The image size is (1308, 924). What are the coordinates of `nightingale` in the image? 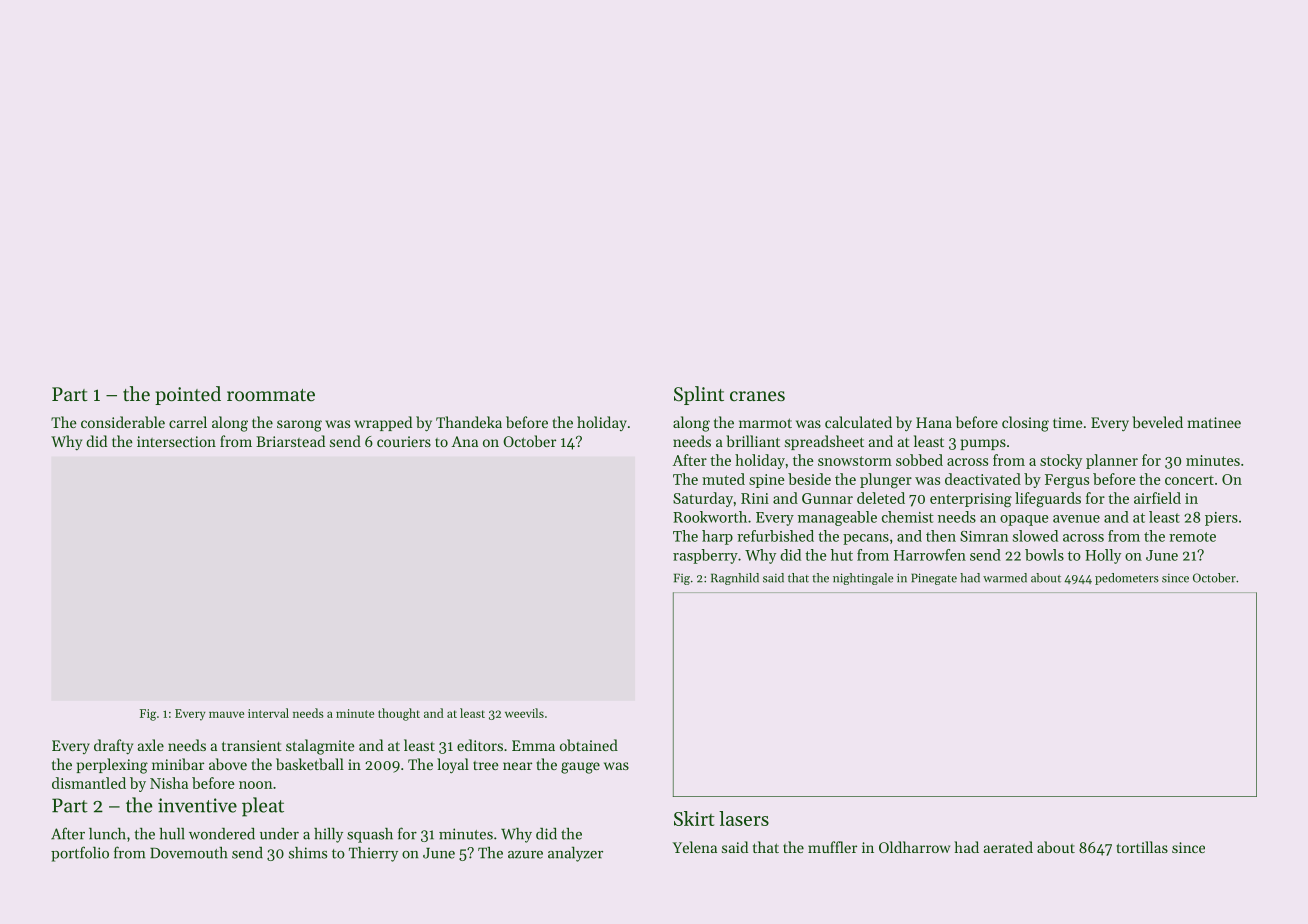 It's located at (863, 579).
